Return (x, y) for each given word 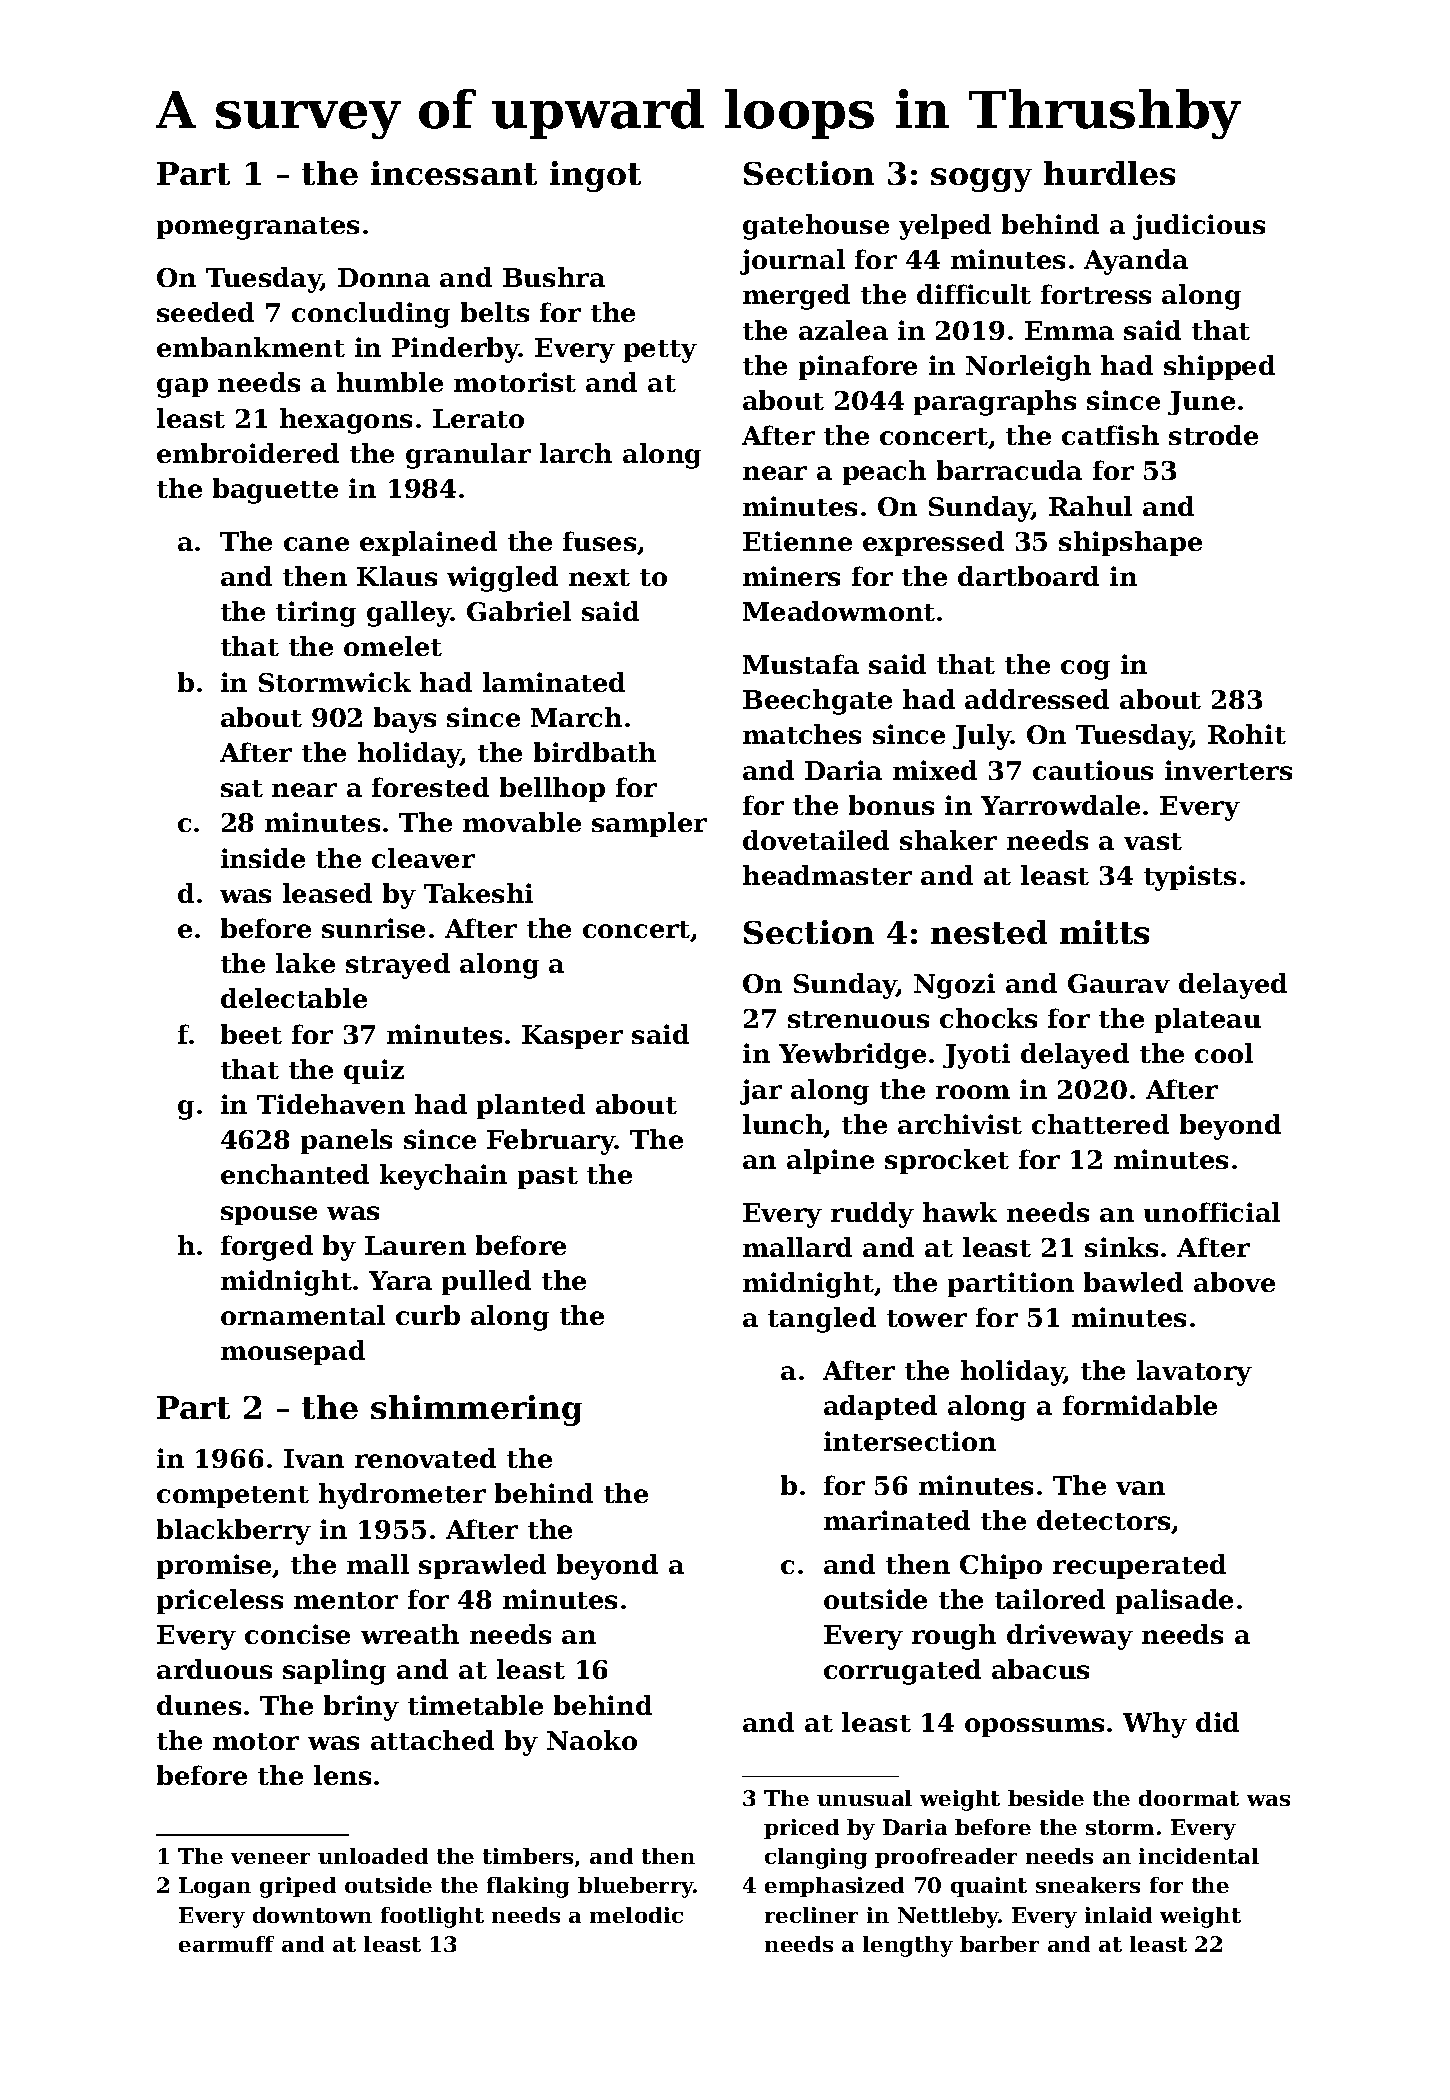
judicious (1199, 227)
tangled (822, 1320)
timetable (475, 1705)
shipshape (1130, 543)
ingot (595, 176)
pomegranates (258, 228)
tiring (316, 614)
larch (576, 453)
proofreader (946, 1858)
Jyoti (976, 1056)
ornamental (303, 1315)
